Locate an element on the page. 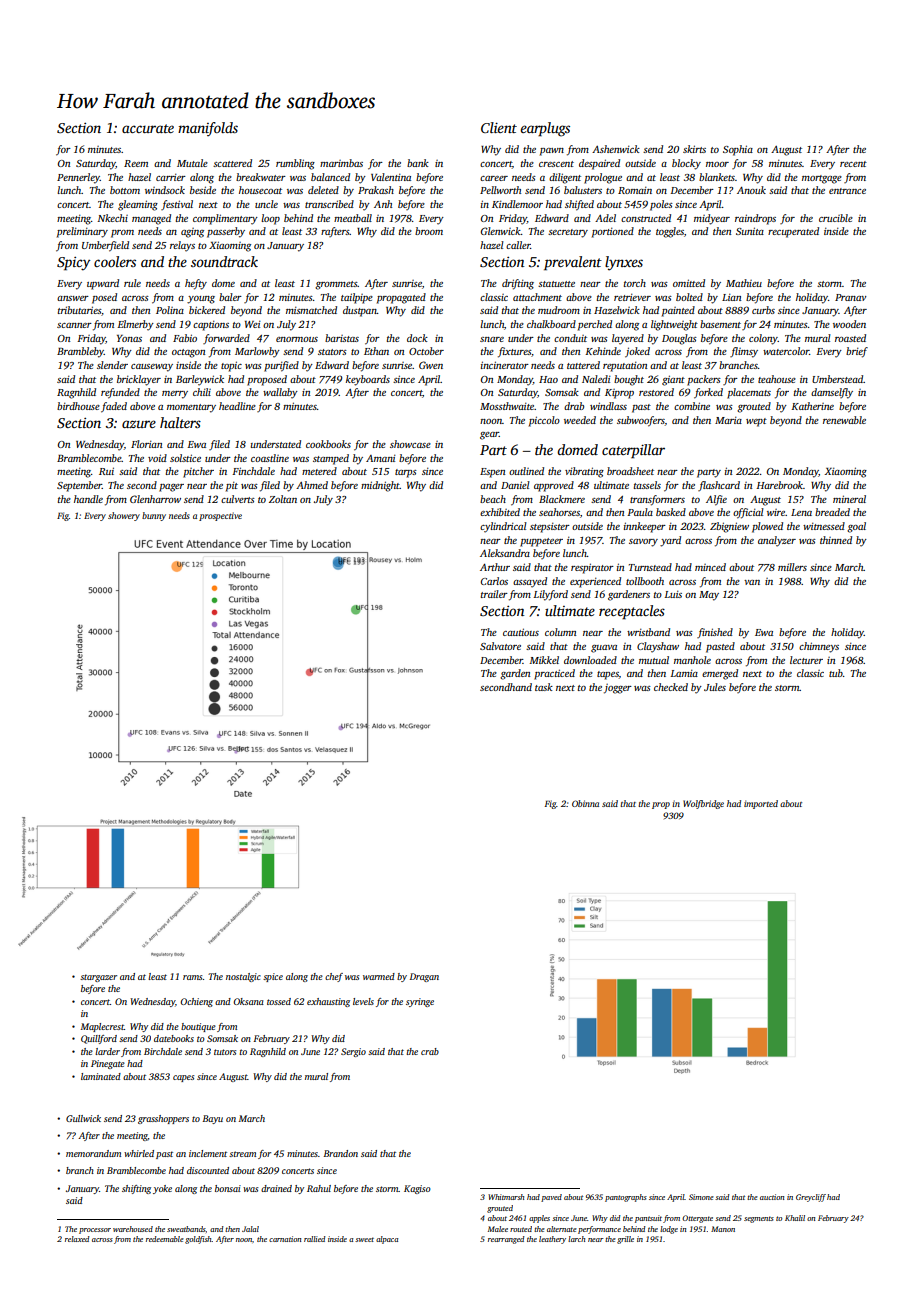  Sophia is located at coordinates (738, 150).
